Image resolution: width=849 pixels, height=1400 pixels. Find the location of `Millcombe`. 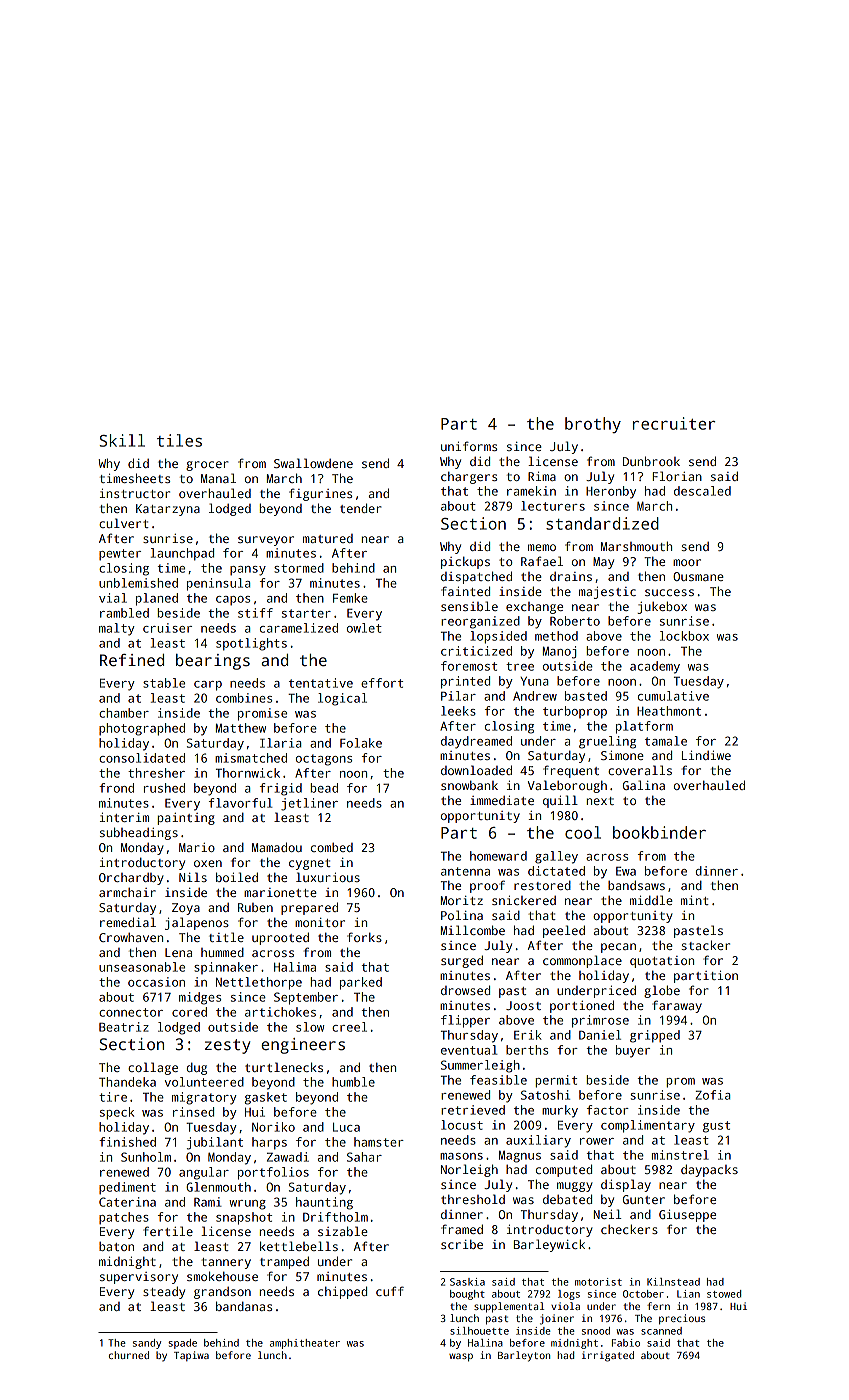

Millcombe is located at coordinates (473, 930).
